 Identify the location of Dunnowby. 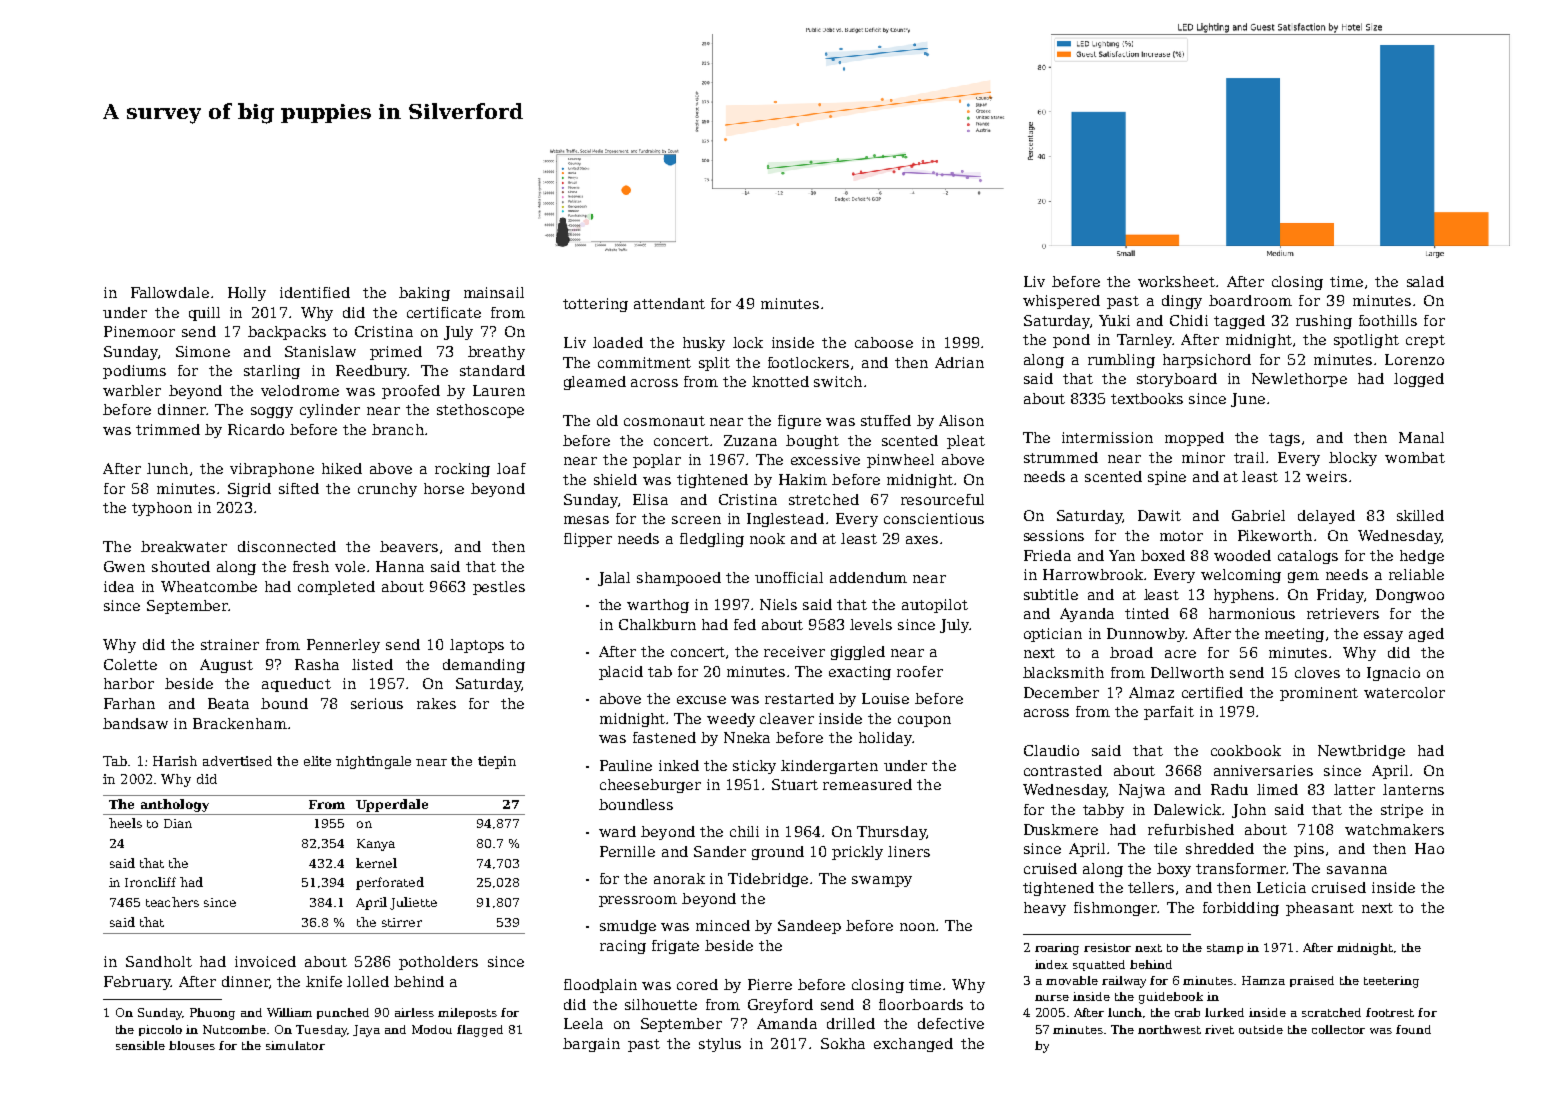
(1146, 635).
